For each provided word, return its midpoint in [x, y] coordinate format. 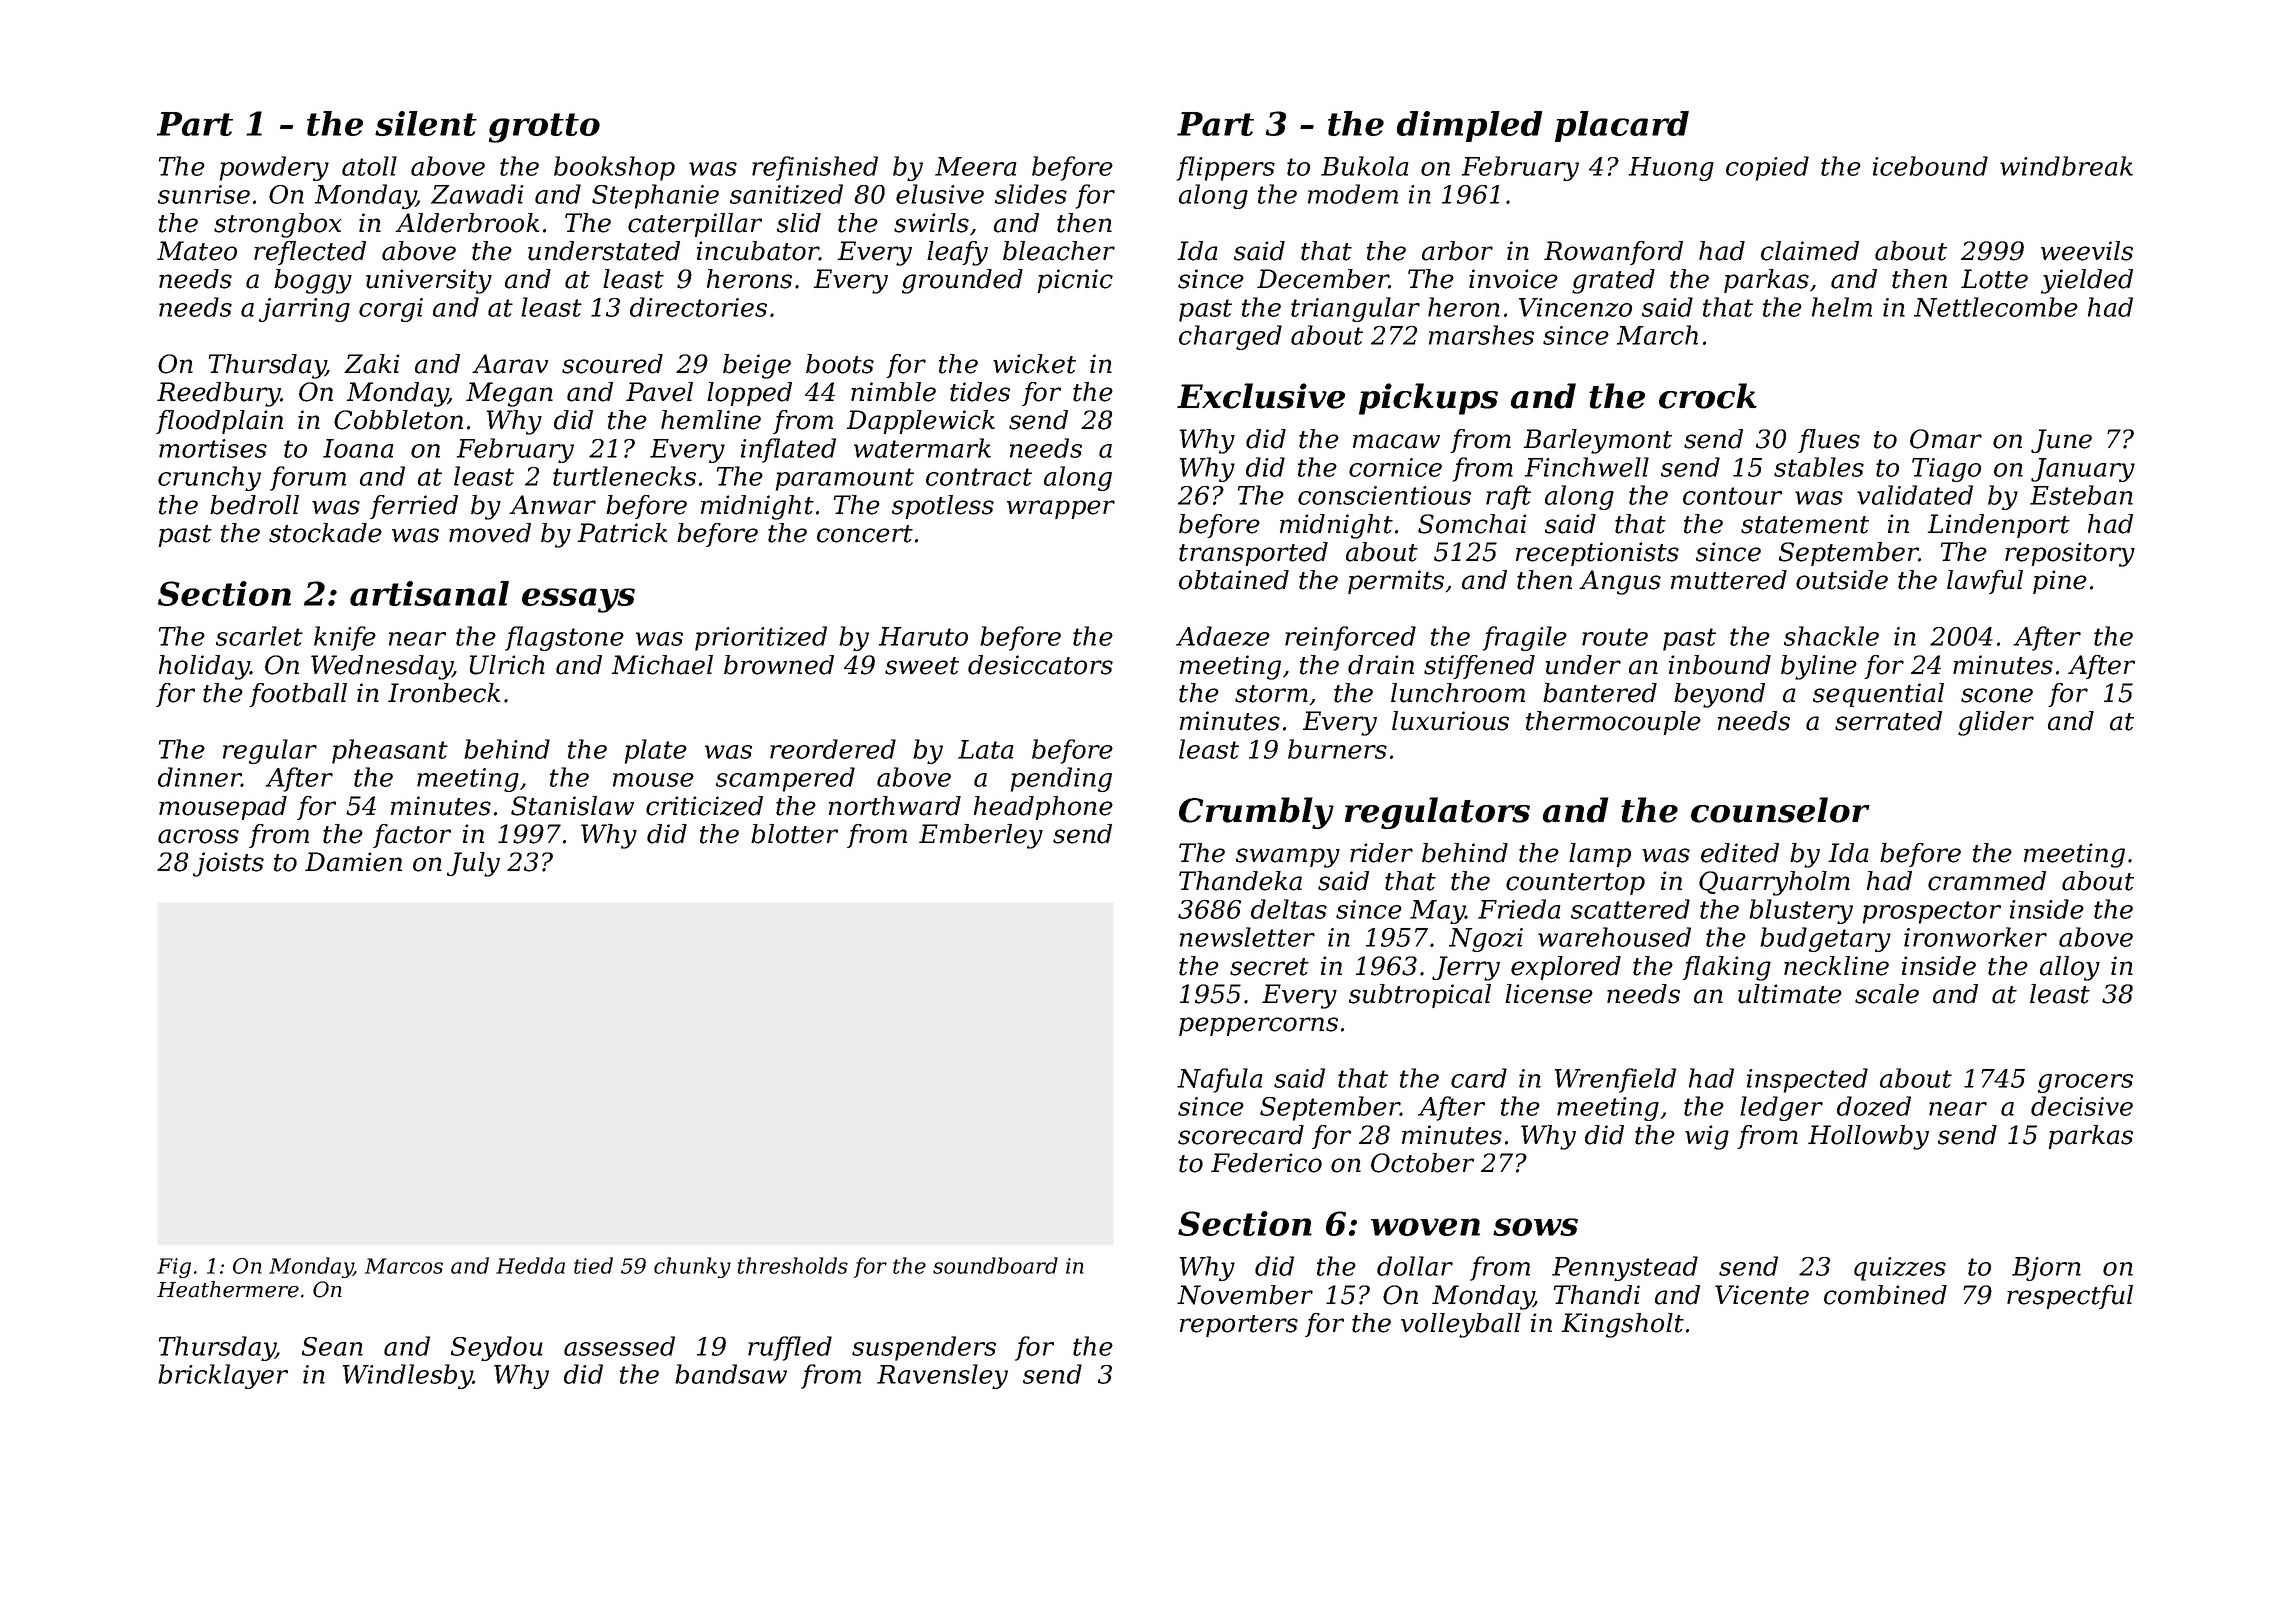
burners [1337, 749]
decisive [2082, 1106]
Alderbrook [467, 223]
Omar [1946, 439]
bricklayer [223, 1376]
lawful [1985, 582]
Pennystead [1625, 1268]
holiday [204, 667]
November [1245, 1295]
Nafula [1220, 1080]
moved [490, 533]
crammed [1987, 881]
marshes [1481, 335]
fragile [1524, 638]
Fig [174, 1268]
